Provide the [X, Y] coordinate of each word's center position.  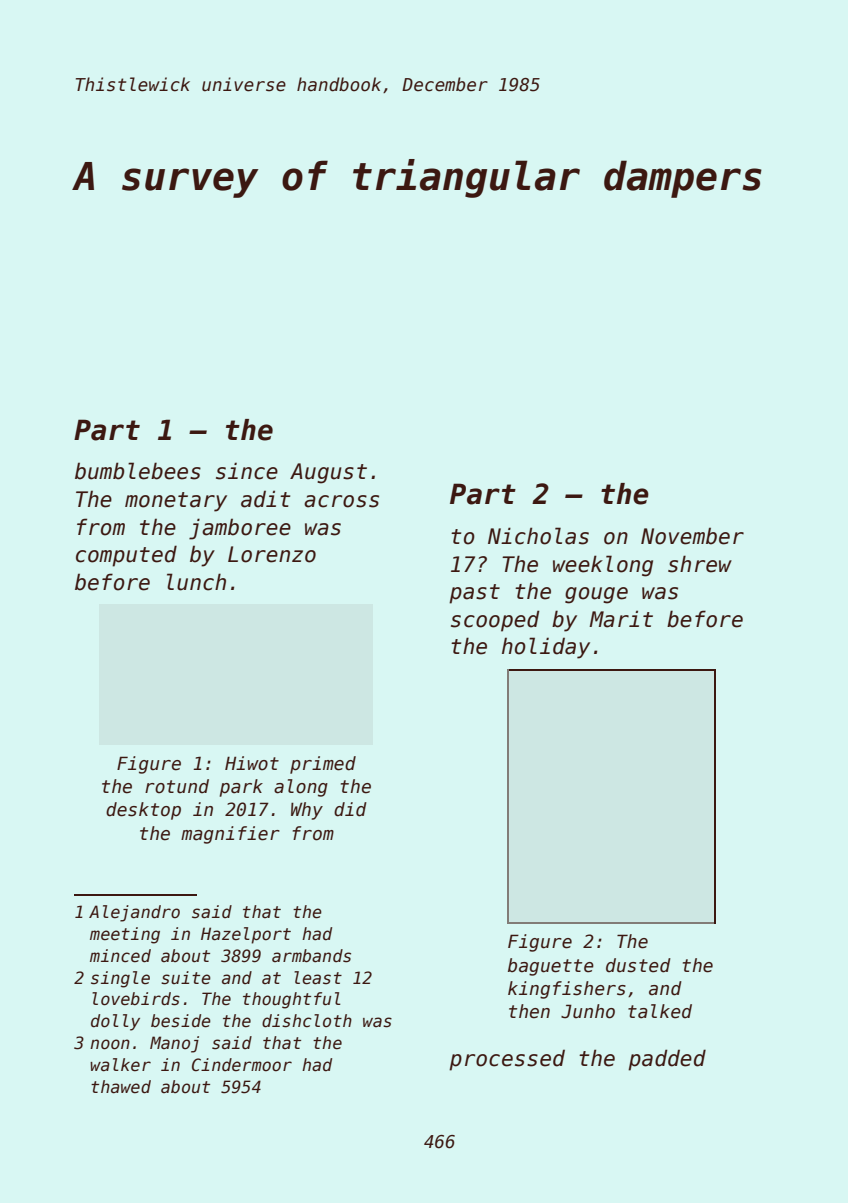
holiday [546, 648]
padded [667, 1060]
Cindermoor [242, 1065]
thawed [121, 1087]
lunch [196, 582]
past [474, 594]
